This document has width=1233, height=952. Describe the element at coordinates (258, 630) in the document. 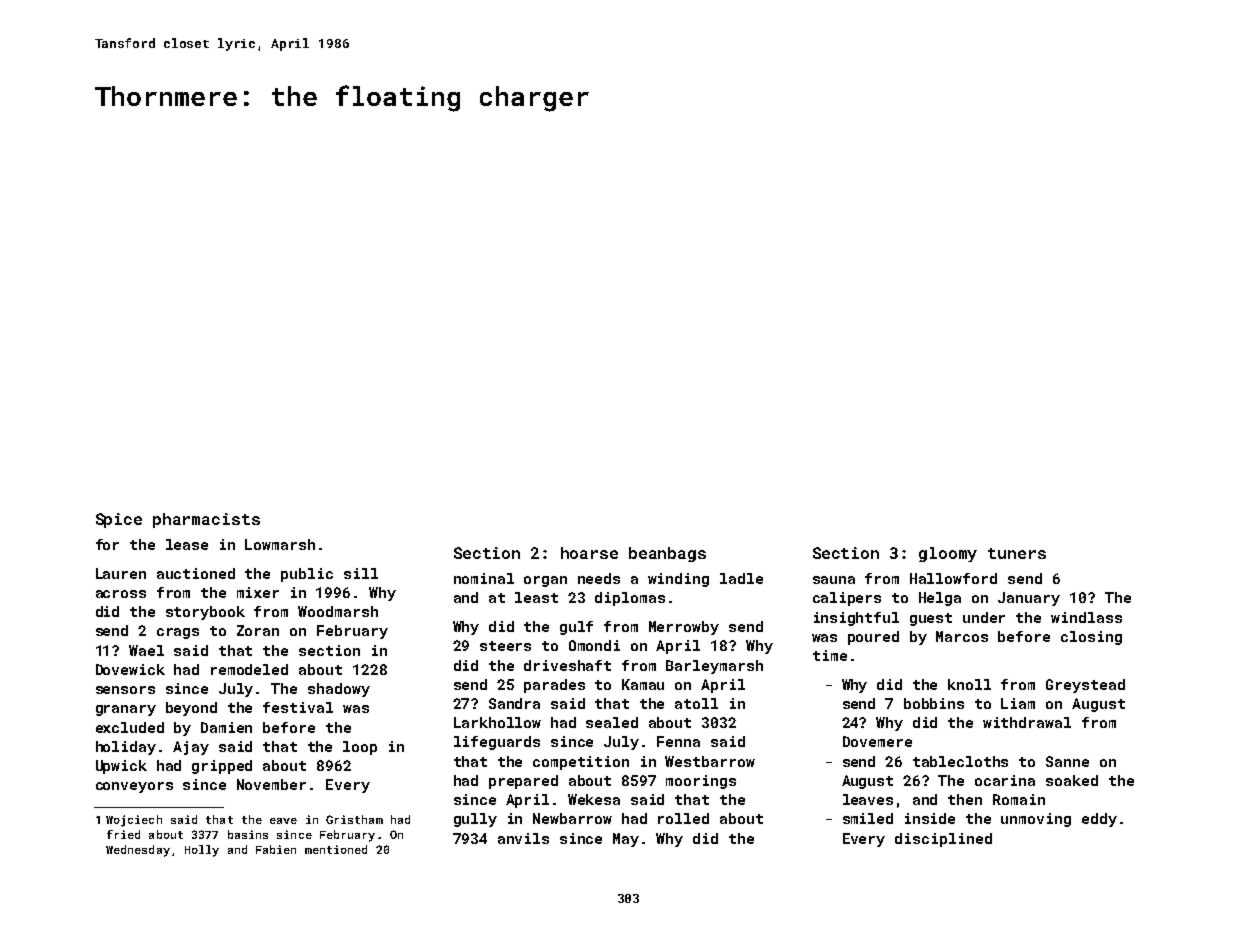

I see `Zoran` at that location.
